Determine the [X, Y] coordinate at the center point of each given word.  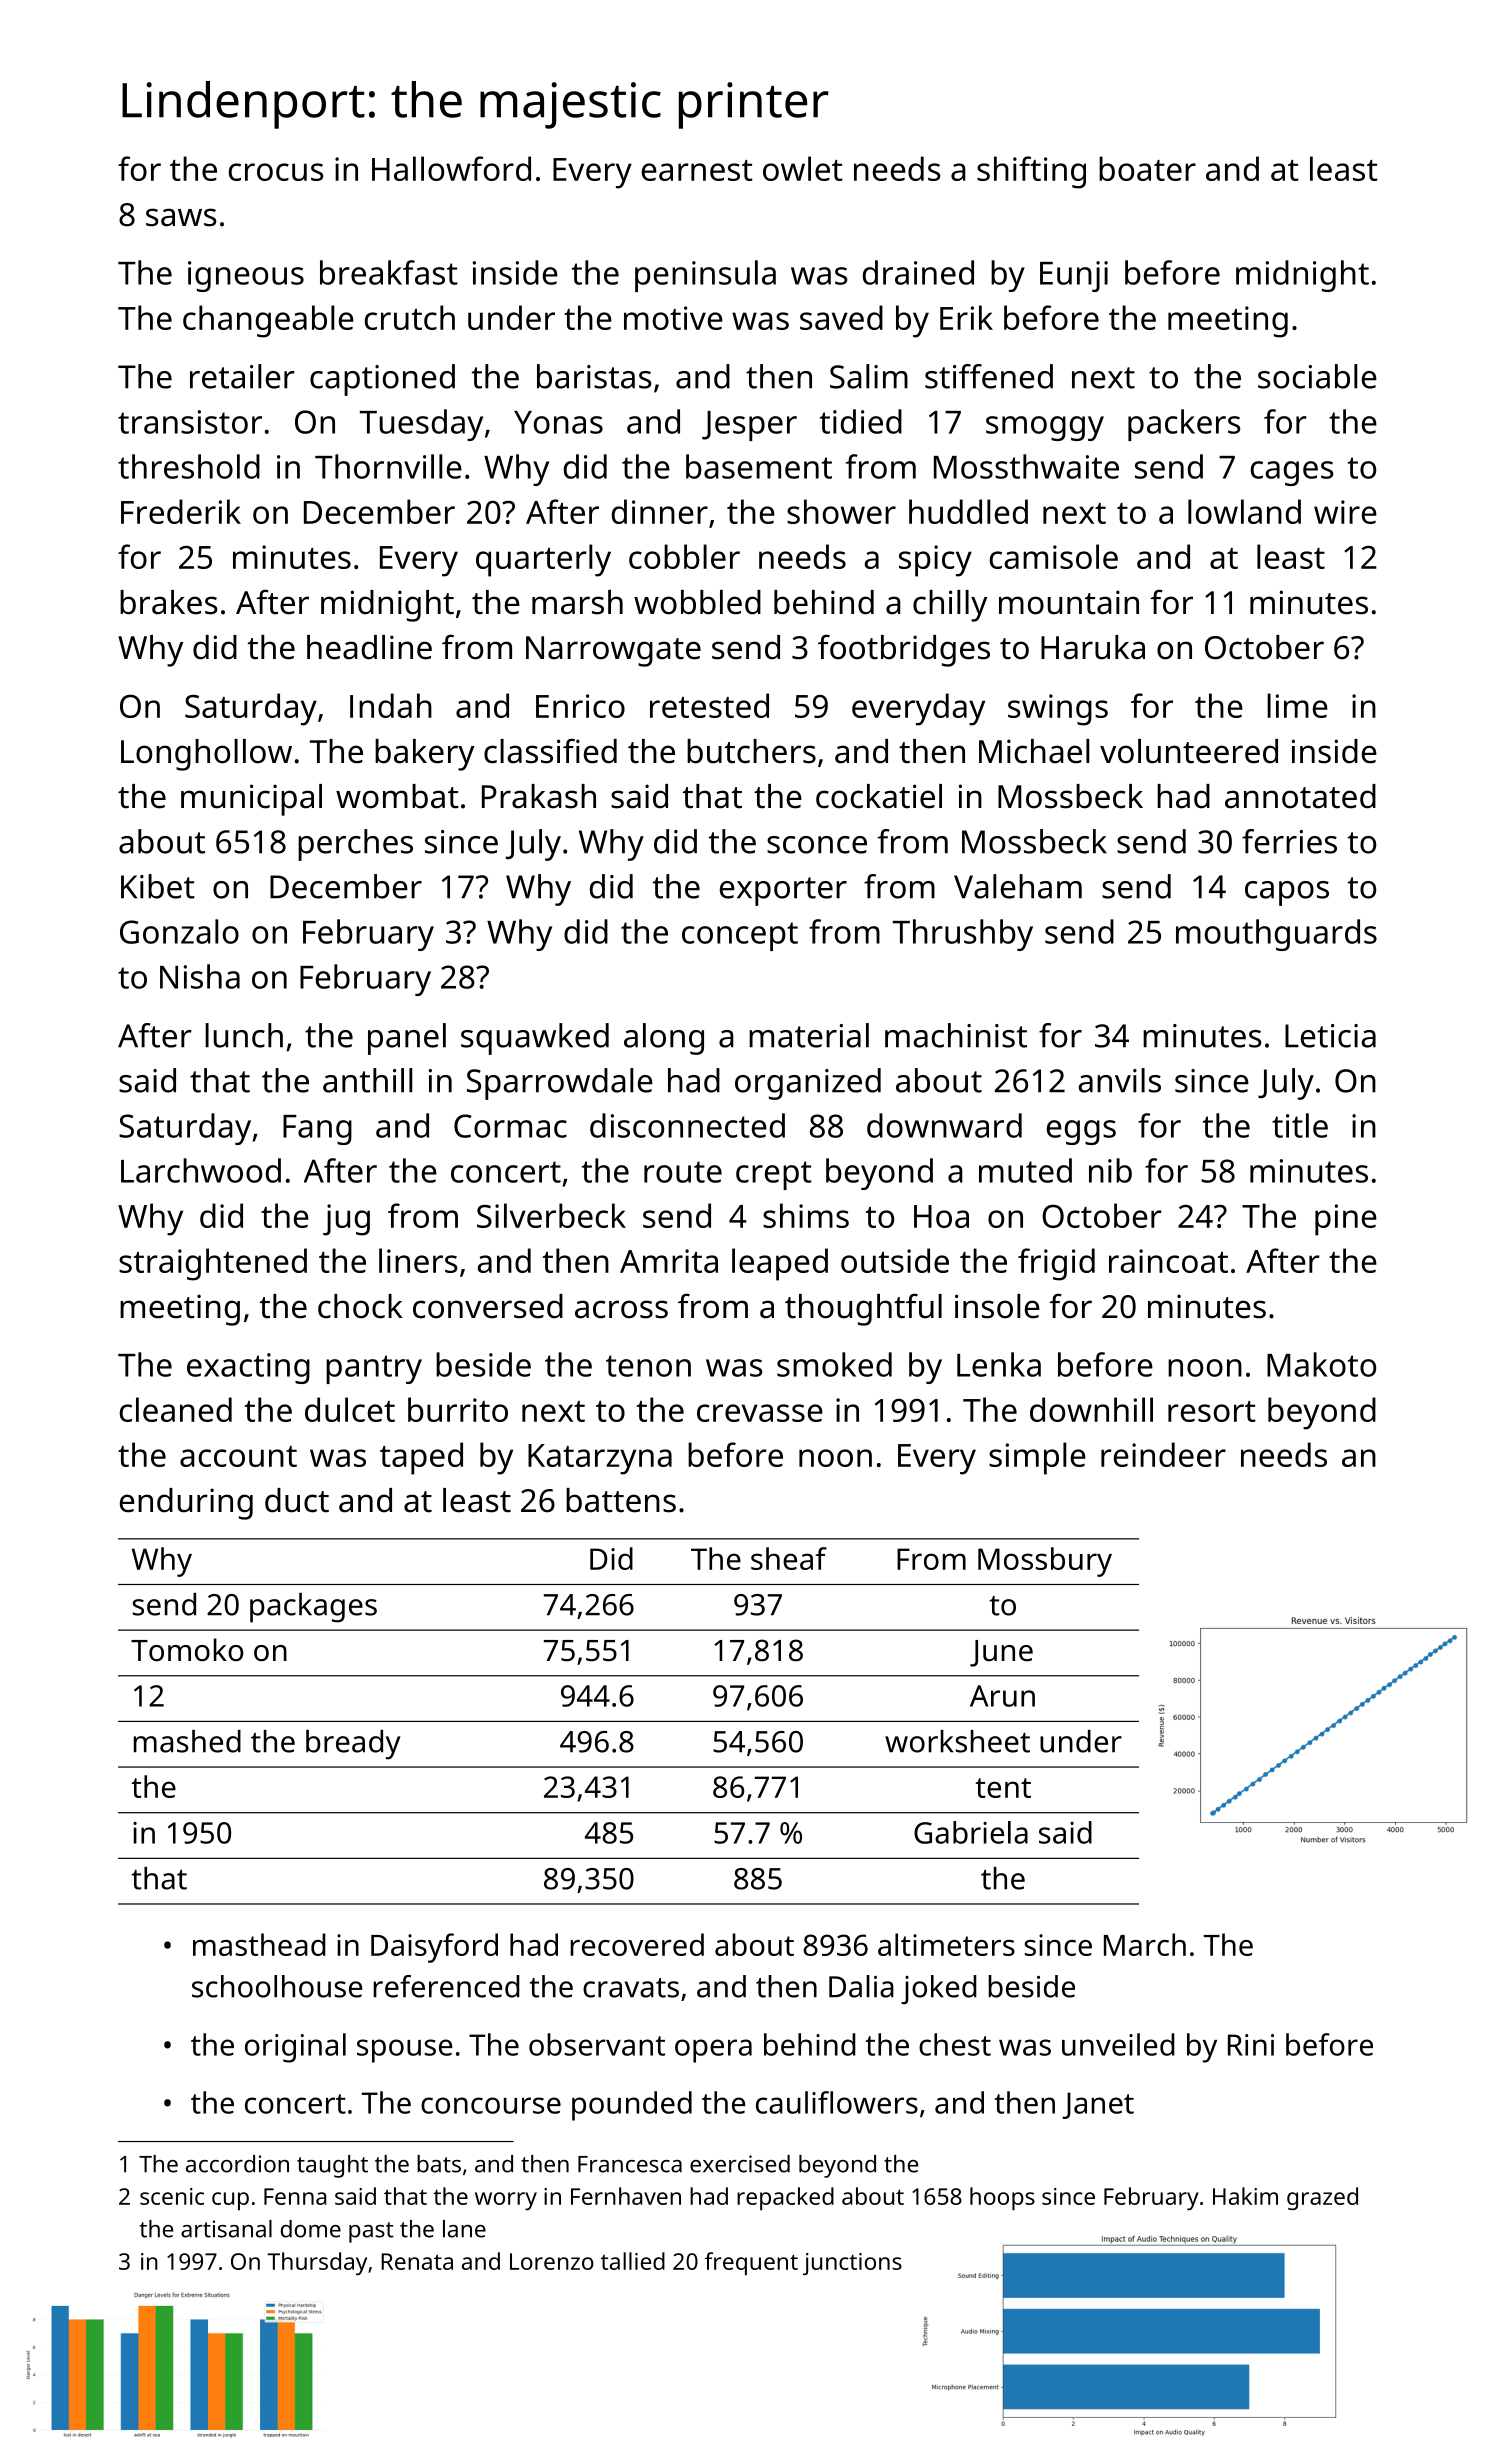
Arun [1002, 1696]
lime [1297, 705]
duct [297, 1500]
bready [353, 1745]
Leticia [1330, 1036]
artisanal [226, 2229]
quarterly [543, 560]
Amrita [669, 1261]
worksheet [957, 1741]
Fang [317, 1130]
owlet [803, 168]
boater [1147, 168]
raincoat [1168, 1261]
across [621, 1309]
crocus [276, 172]
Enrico [580, 706]
